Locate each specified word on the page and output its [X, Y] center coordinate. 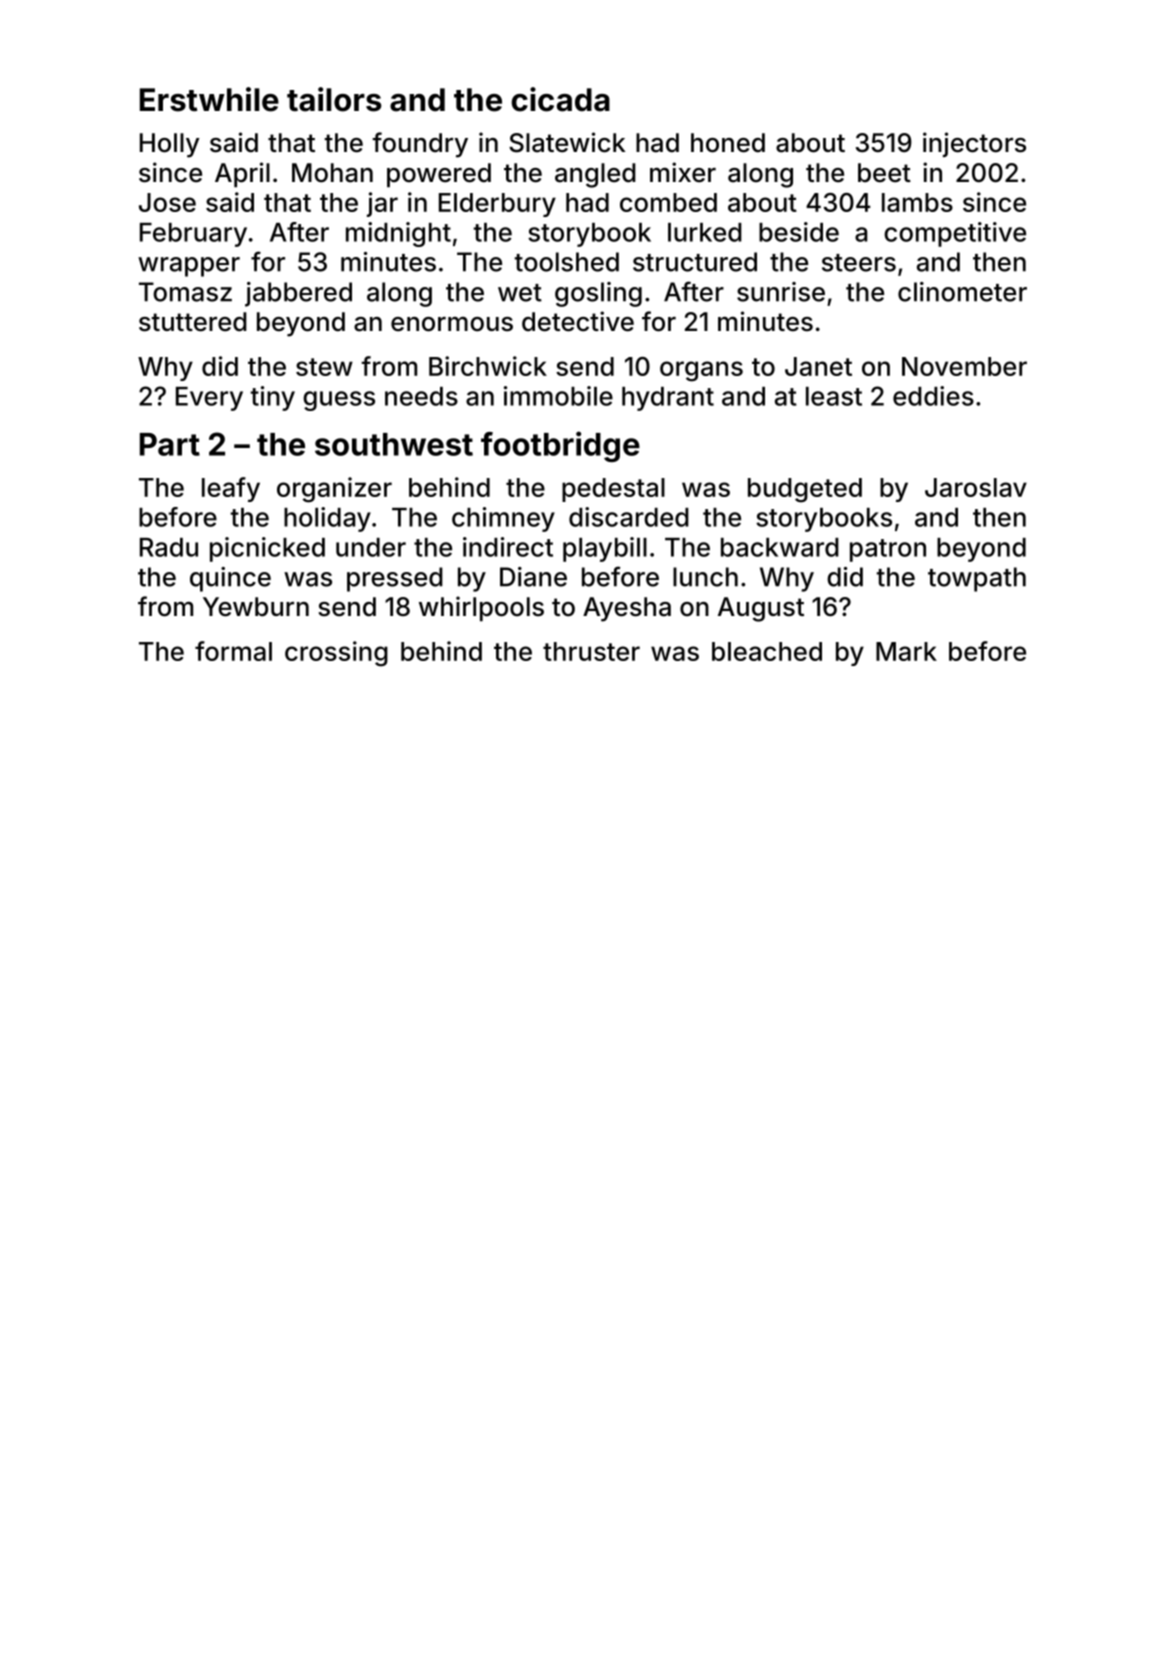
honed [728, 143]
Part [170, 444]
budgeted [805, 490]
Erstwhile [209, 99]
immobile [558, 396]
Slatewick [567, 142]
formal [233, 651]
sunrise [781, 292]
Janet [818, 366]
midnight [398, 234]
